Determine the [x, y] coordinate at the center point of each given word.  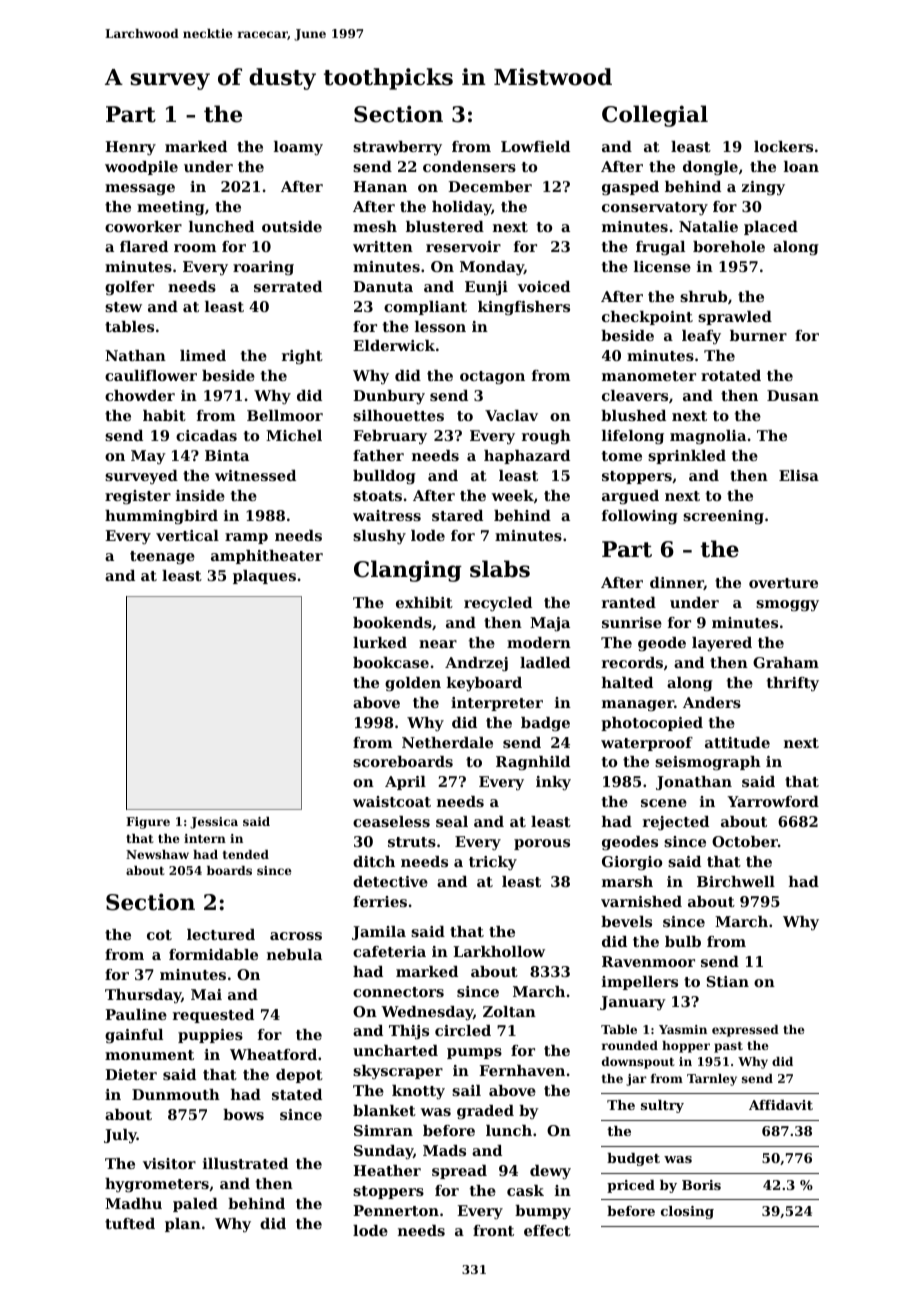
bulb [683, 941]
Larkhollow [499, 951]
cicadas [206, 435]
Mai [206, 994]
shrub [703, 296]
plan [183, 1225]
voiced [544, 286]
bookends [392, 622]
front [493, 1230]
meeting [171, 208]
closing [687, 1212]
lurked [380, 642]
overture [783, 583]
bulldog [384, 477]
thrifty [792, 684]
